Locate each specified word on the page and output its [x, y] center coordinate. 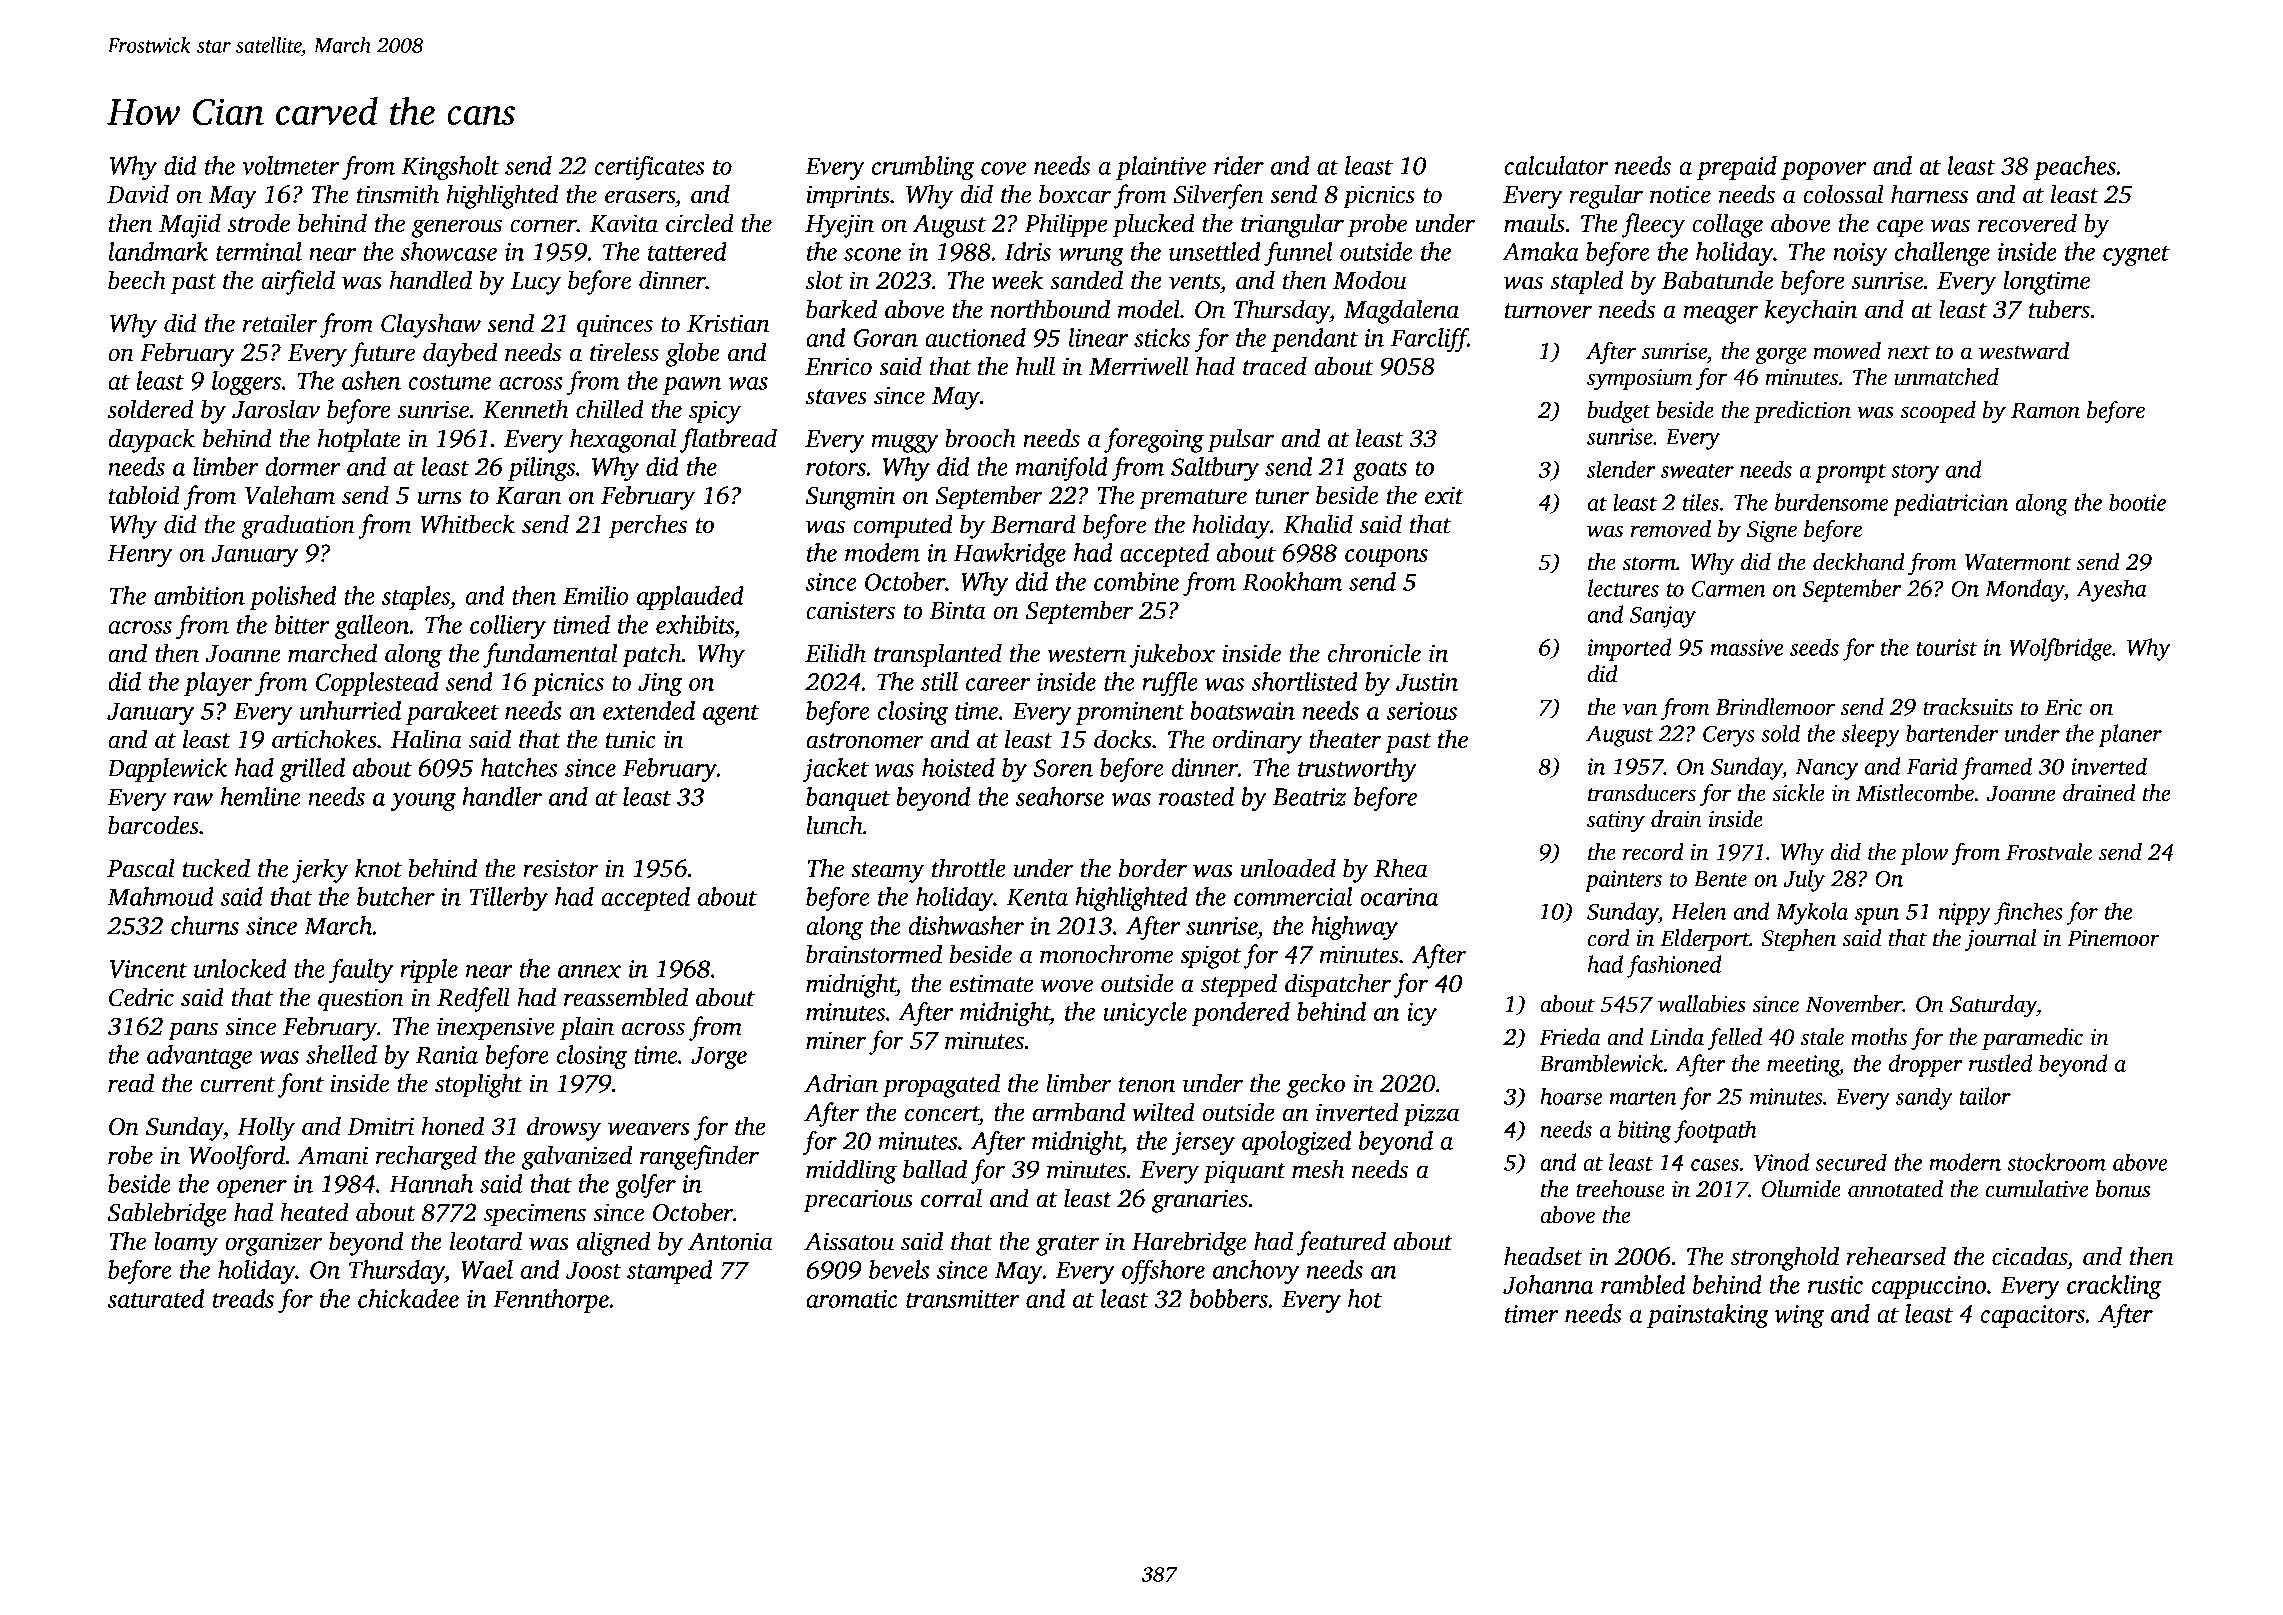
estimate [991, 983]
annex [589, 971]
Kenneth [525, 409]
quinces [615, 326]
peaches [2075, 168]
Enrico [838, 366]
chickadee [408, 1298]
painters [1623, 881]
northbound [1050, 309]
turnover [1548, 311]
